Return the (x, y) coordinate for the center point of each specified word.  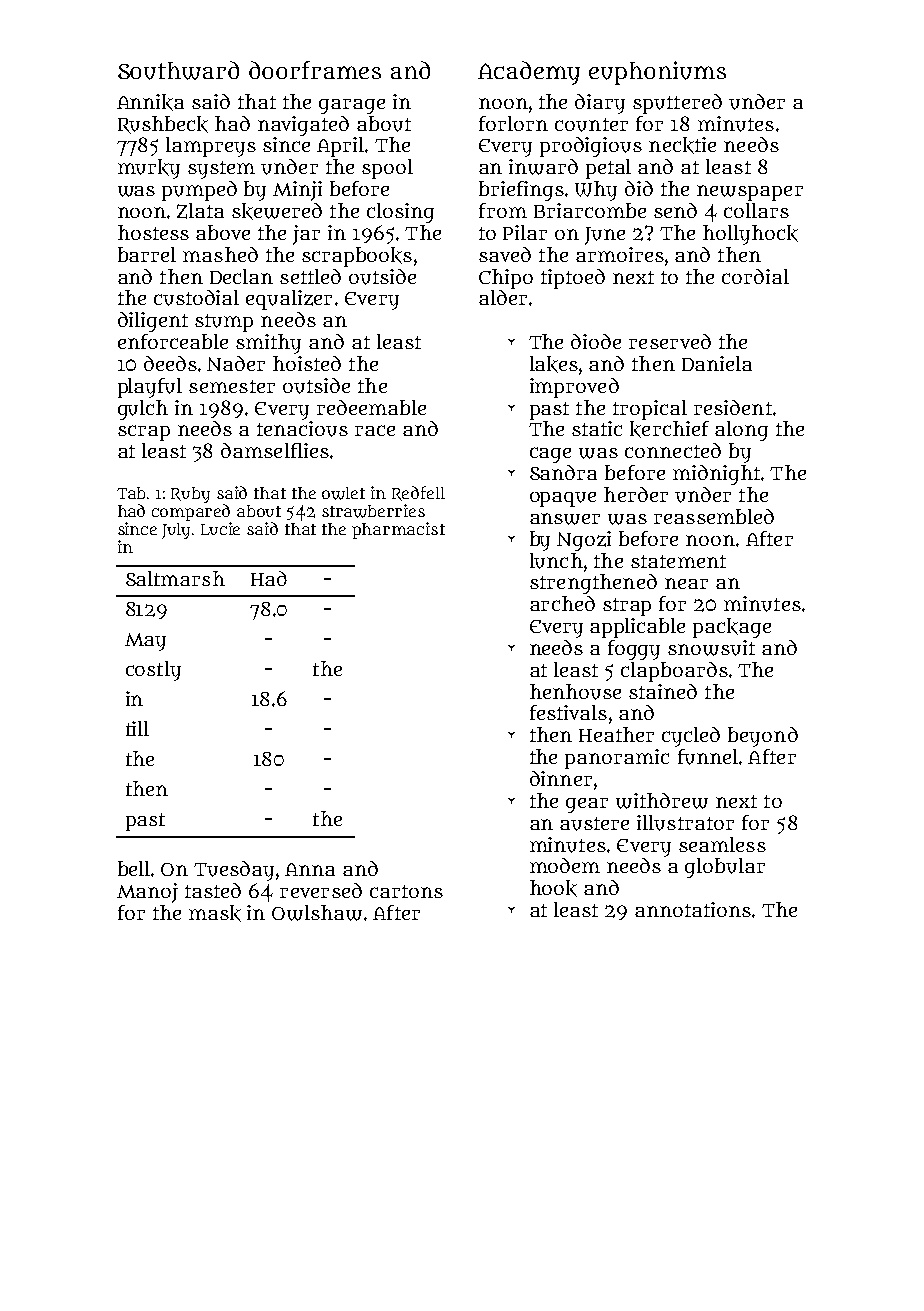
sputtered (677, 104)
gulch (143, 410)
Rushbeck (163, 125)
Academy (529, 73)
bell (134, 868)
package (732, 628)
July (176, 531)
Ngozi (584, 541)
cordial (755, 276)
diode (596, 341)
